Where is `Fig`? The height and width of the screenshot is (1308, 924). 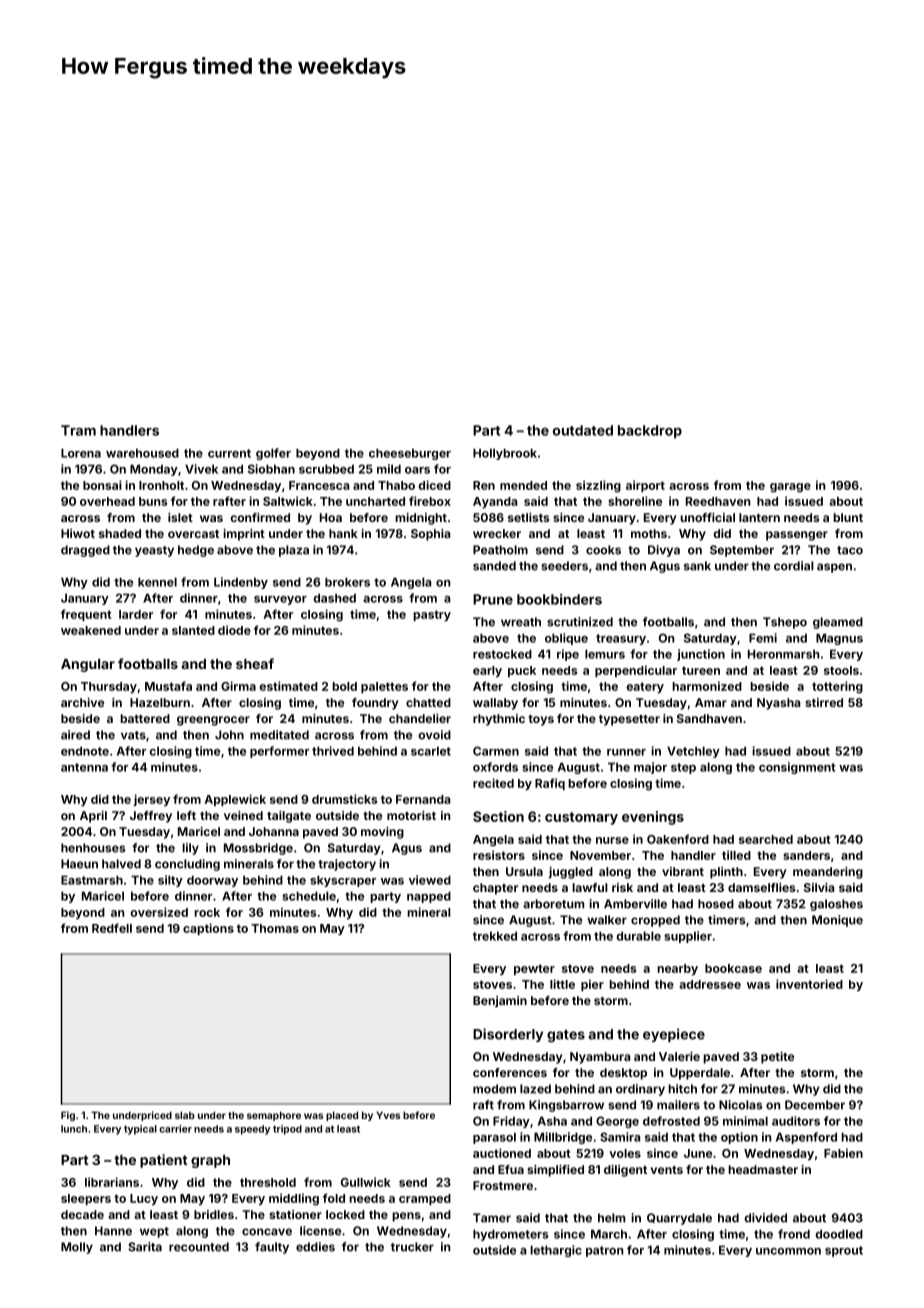
Fig is located at coordinates (68, 1116).
